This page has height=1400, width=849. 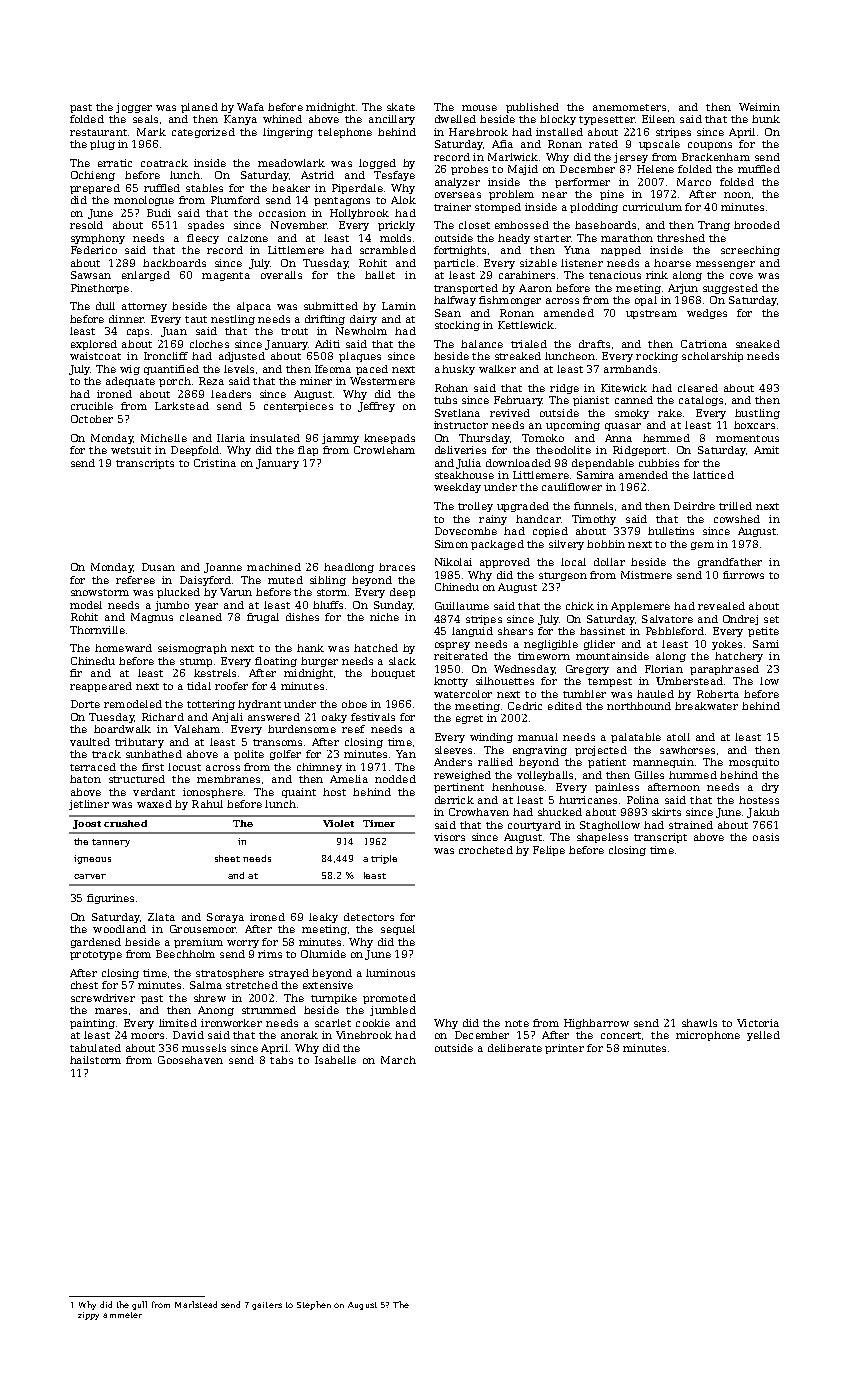 What do you see at coordinates (735, 506) in the page?
I see `trilled` at bounding box center [735, 506].
